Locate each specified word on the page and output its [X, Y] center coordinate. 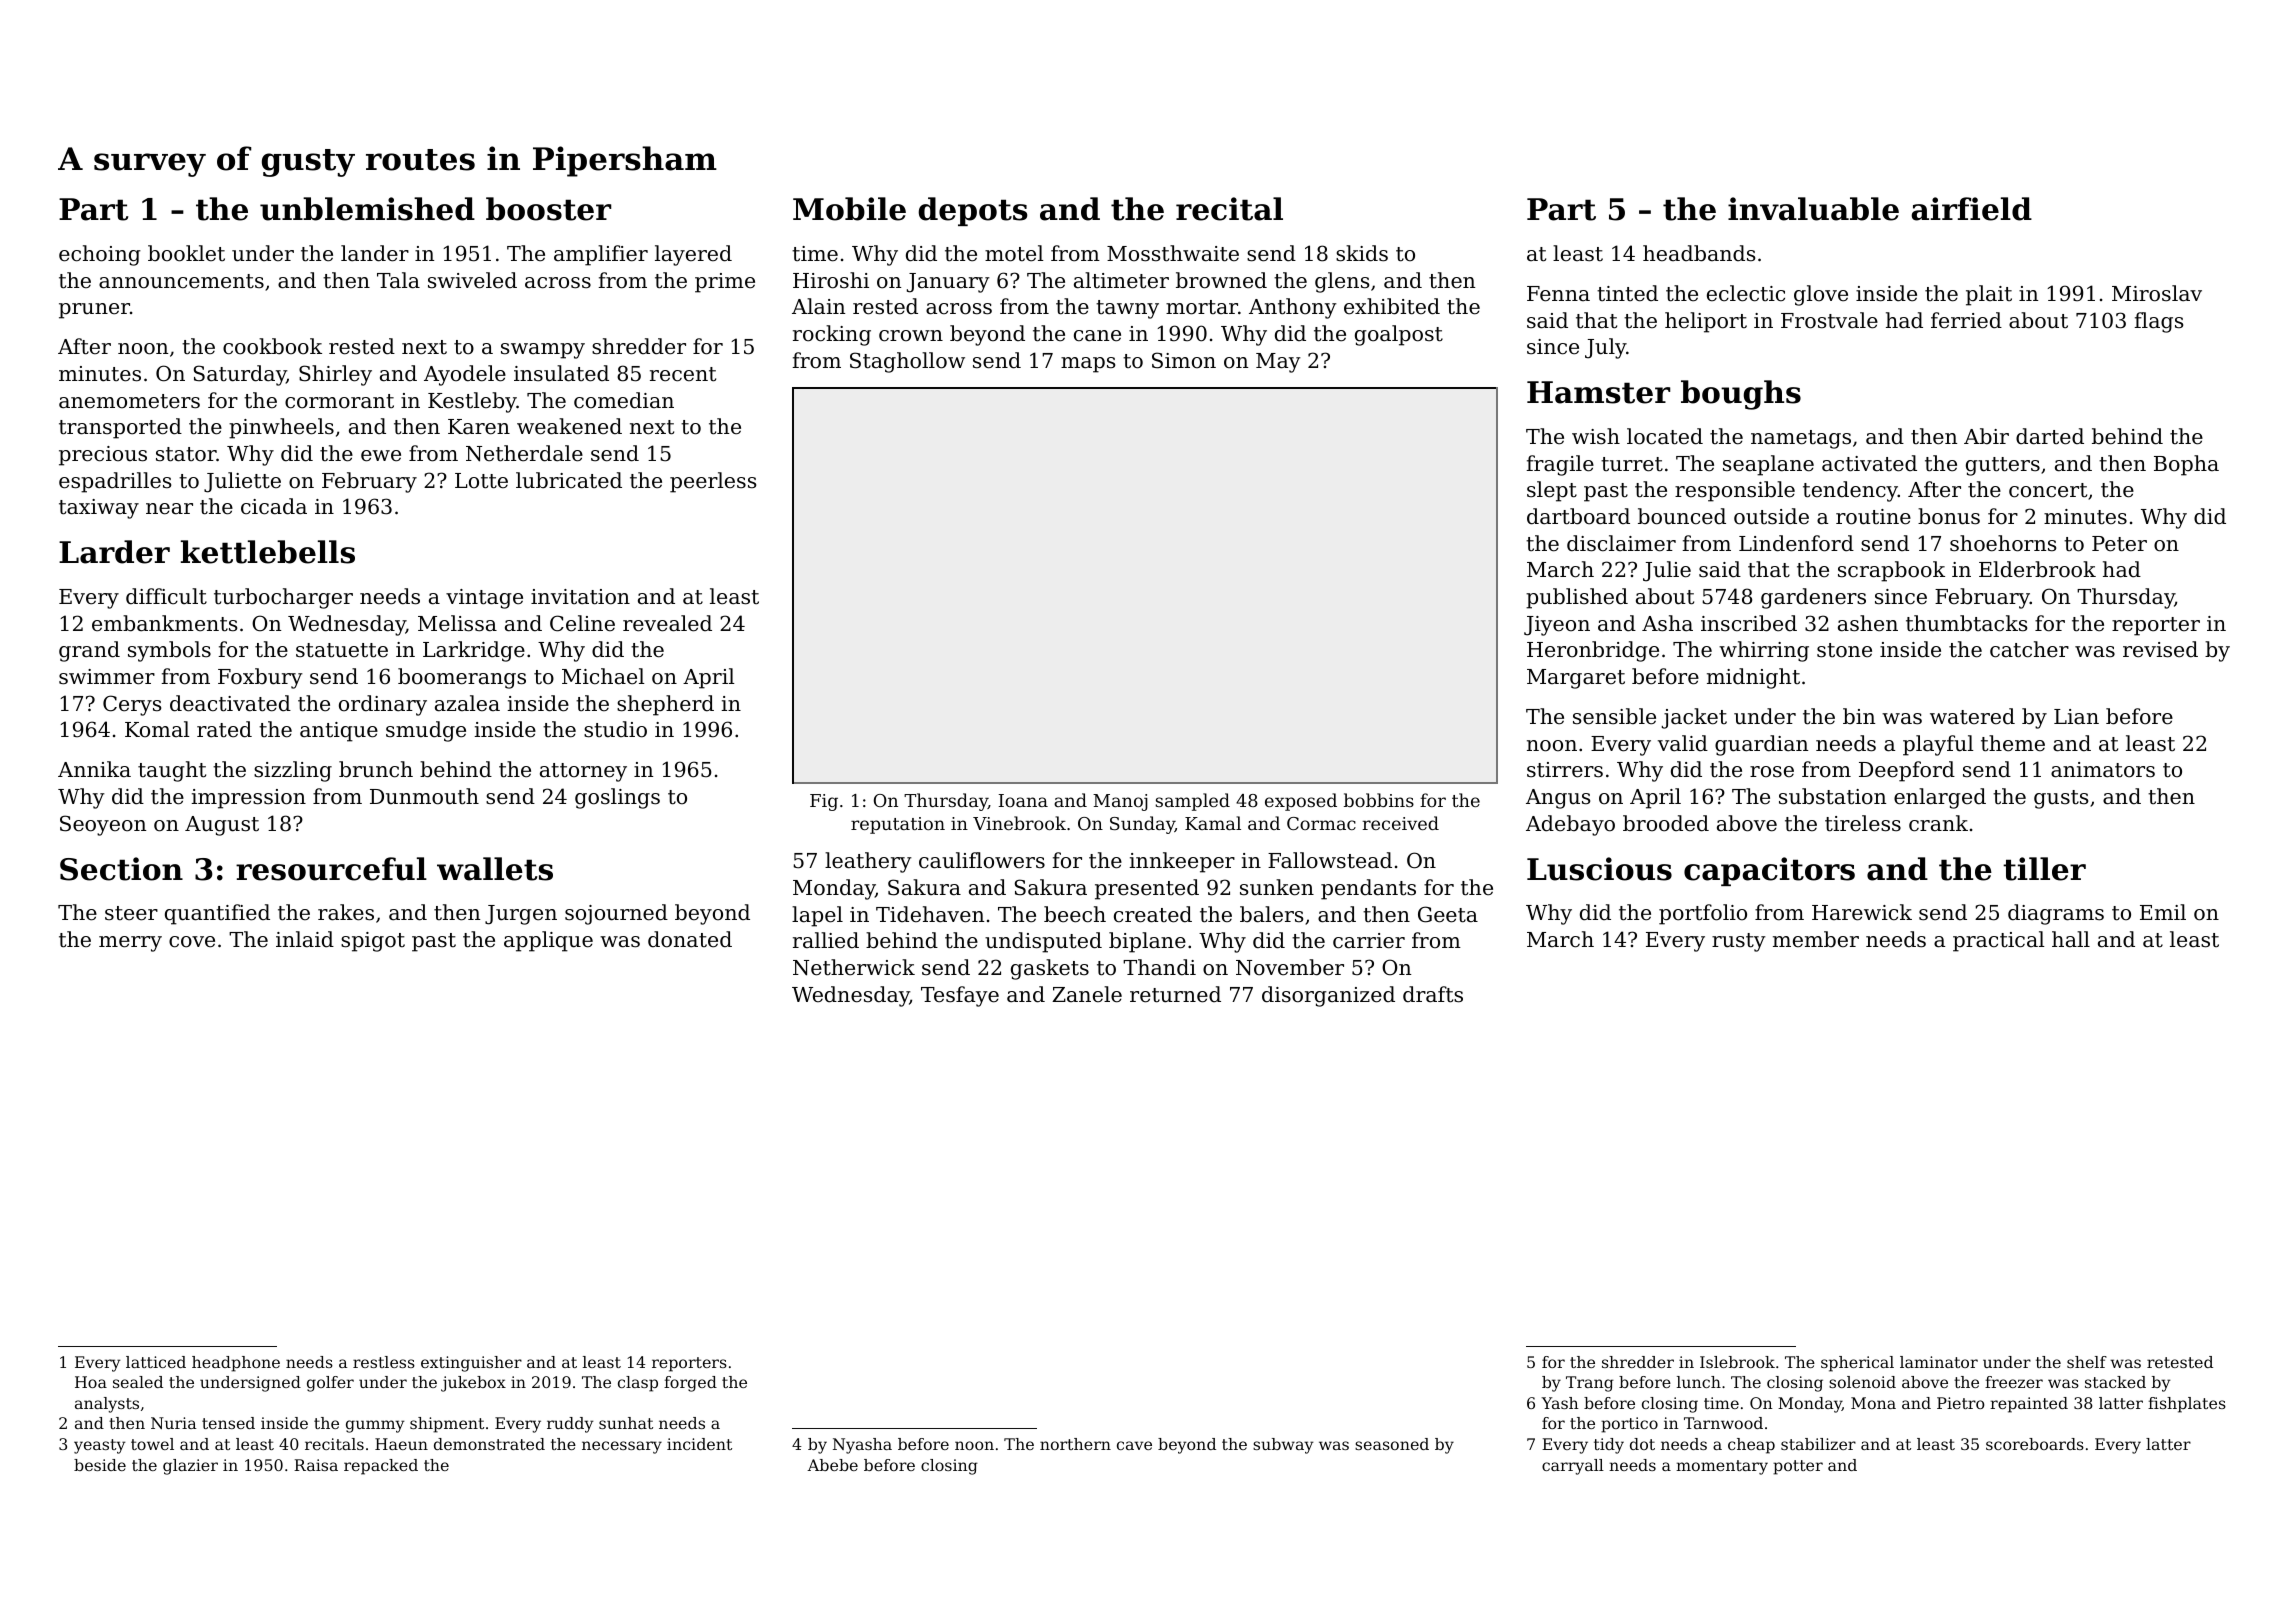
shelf [2087, 1362]
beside [100, 1465]
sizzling [293, 771]
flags [2158, 322]
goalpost [1399, 335]
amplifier [601, 255]
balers [1271, 914]
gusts [2061, 799]
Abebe [832, 1465]
